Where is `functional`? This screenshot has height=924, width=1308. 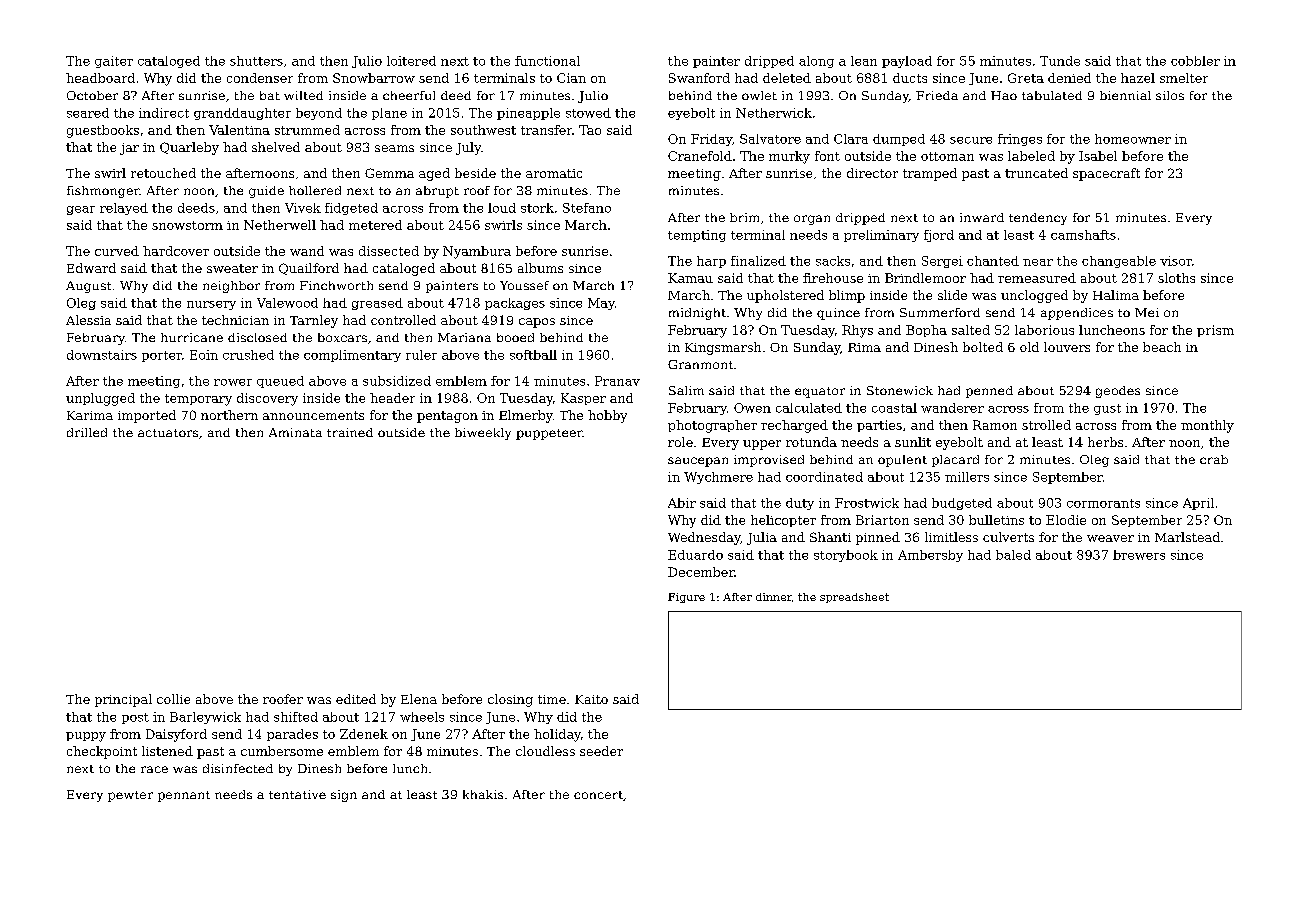 functional is located at coordinates (547, 61).
